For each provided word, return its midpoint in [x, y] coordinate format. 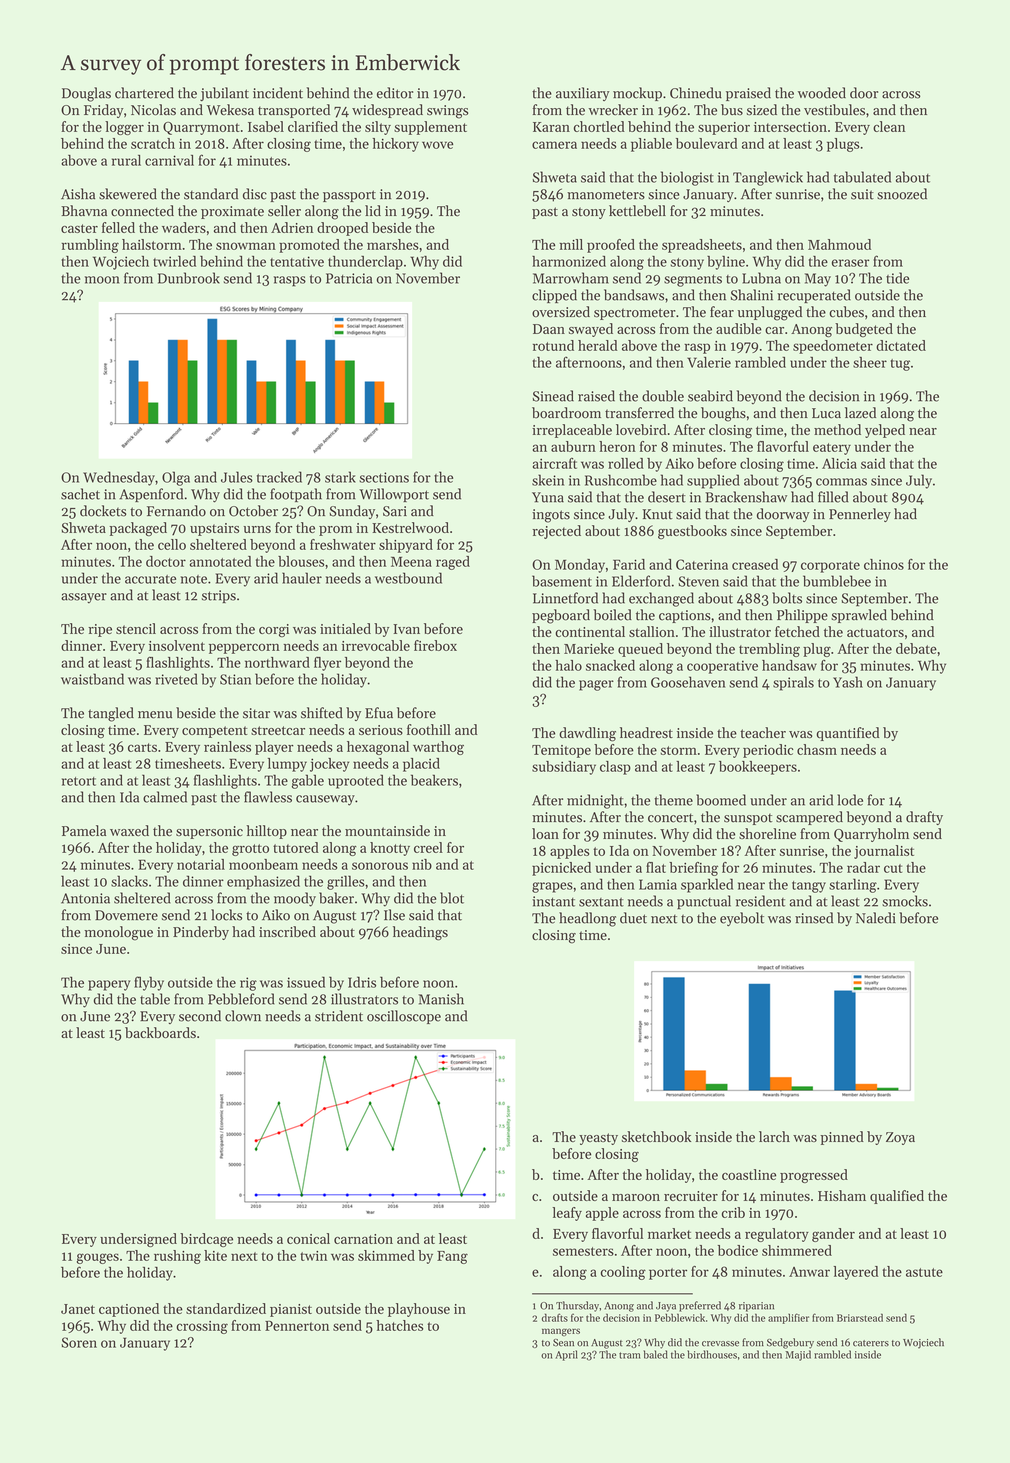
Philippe [802, 616]
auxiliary [583, 94]
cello [172, 544]
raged [453, 563]
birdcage [206, 1240]
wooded [822, 93]
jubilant [224, 94]
